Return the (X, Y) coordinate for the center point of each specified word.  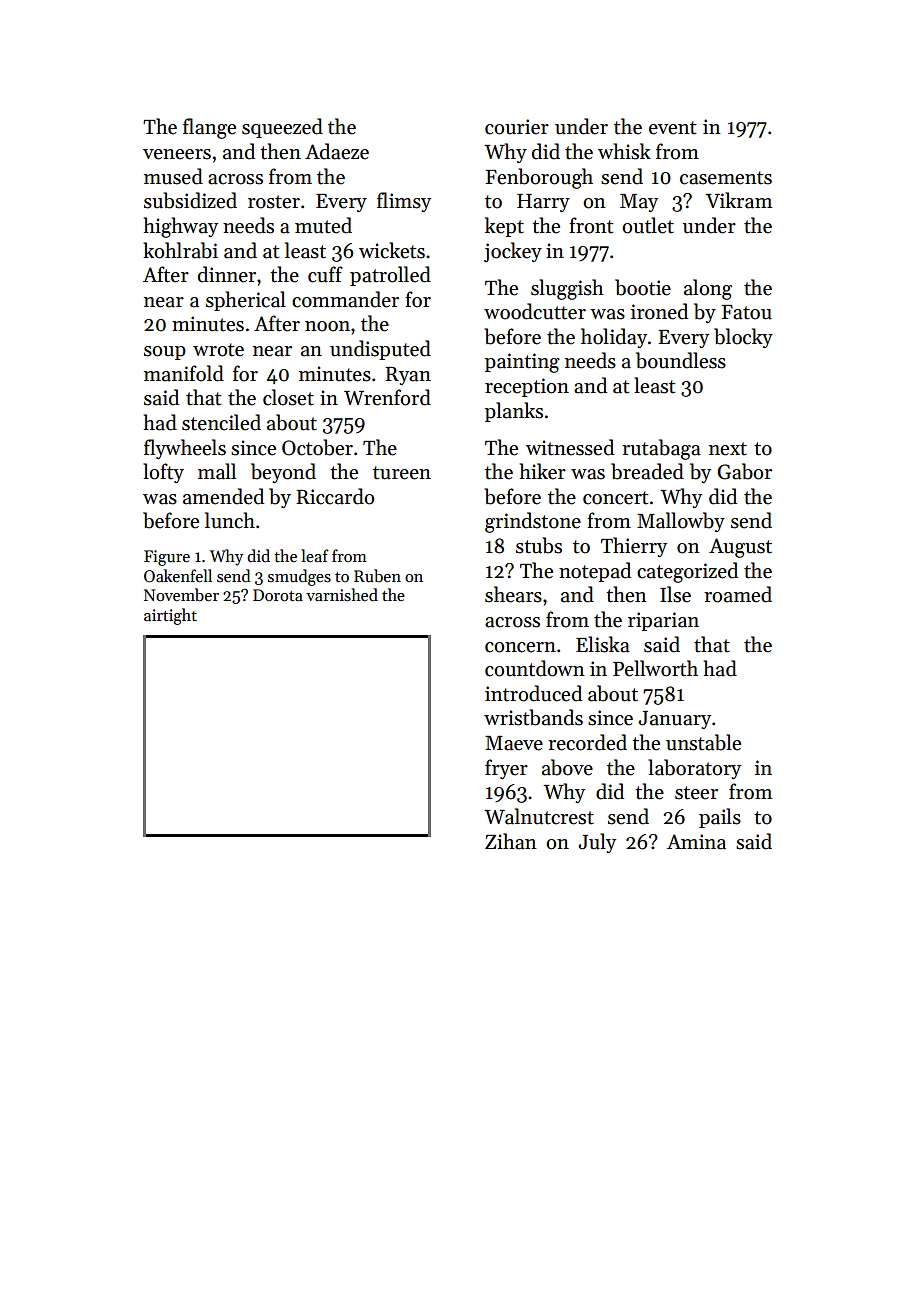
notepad (595, 572)
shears (513, 594)
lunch (230, 520)
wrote (218, 350)
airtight (170, 616)
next (728, 449)
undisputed (380, 350)
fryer (506, 769)
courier (517, 127)
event (673, 128)
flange (209, 128)
